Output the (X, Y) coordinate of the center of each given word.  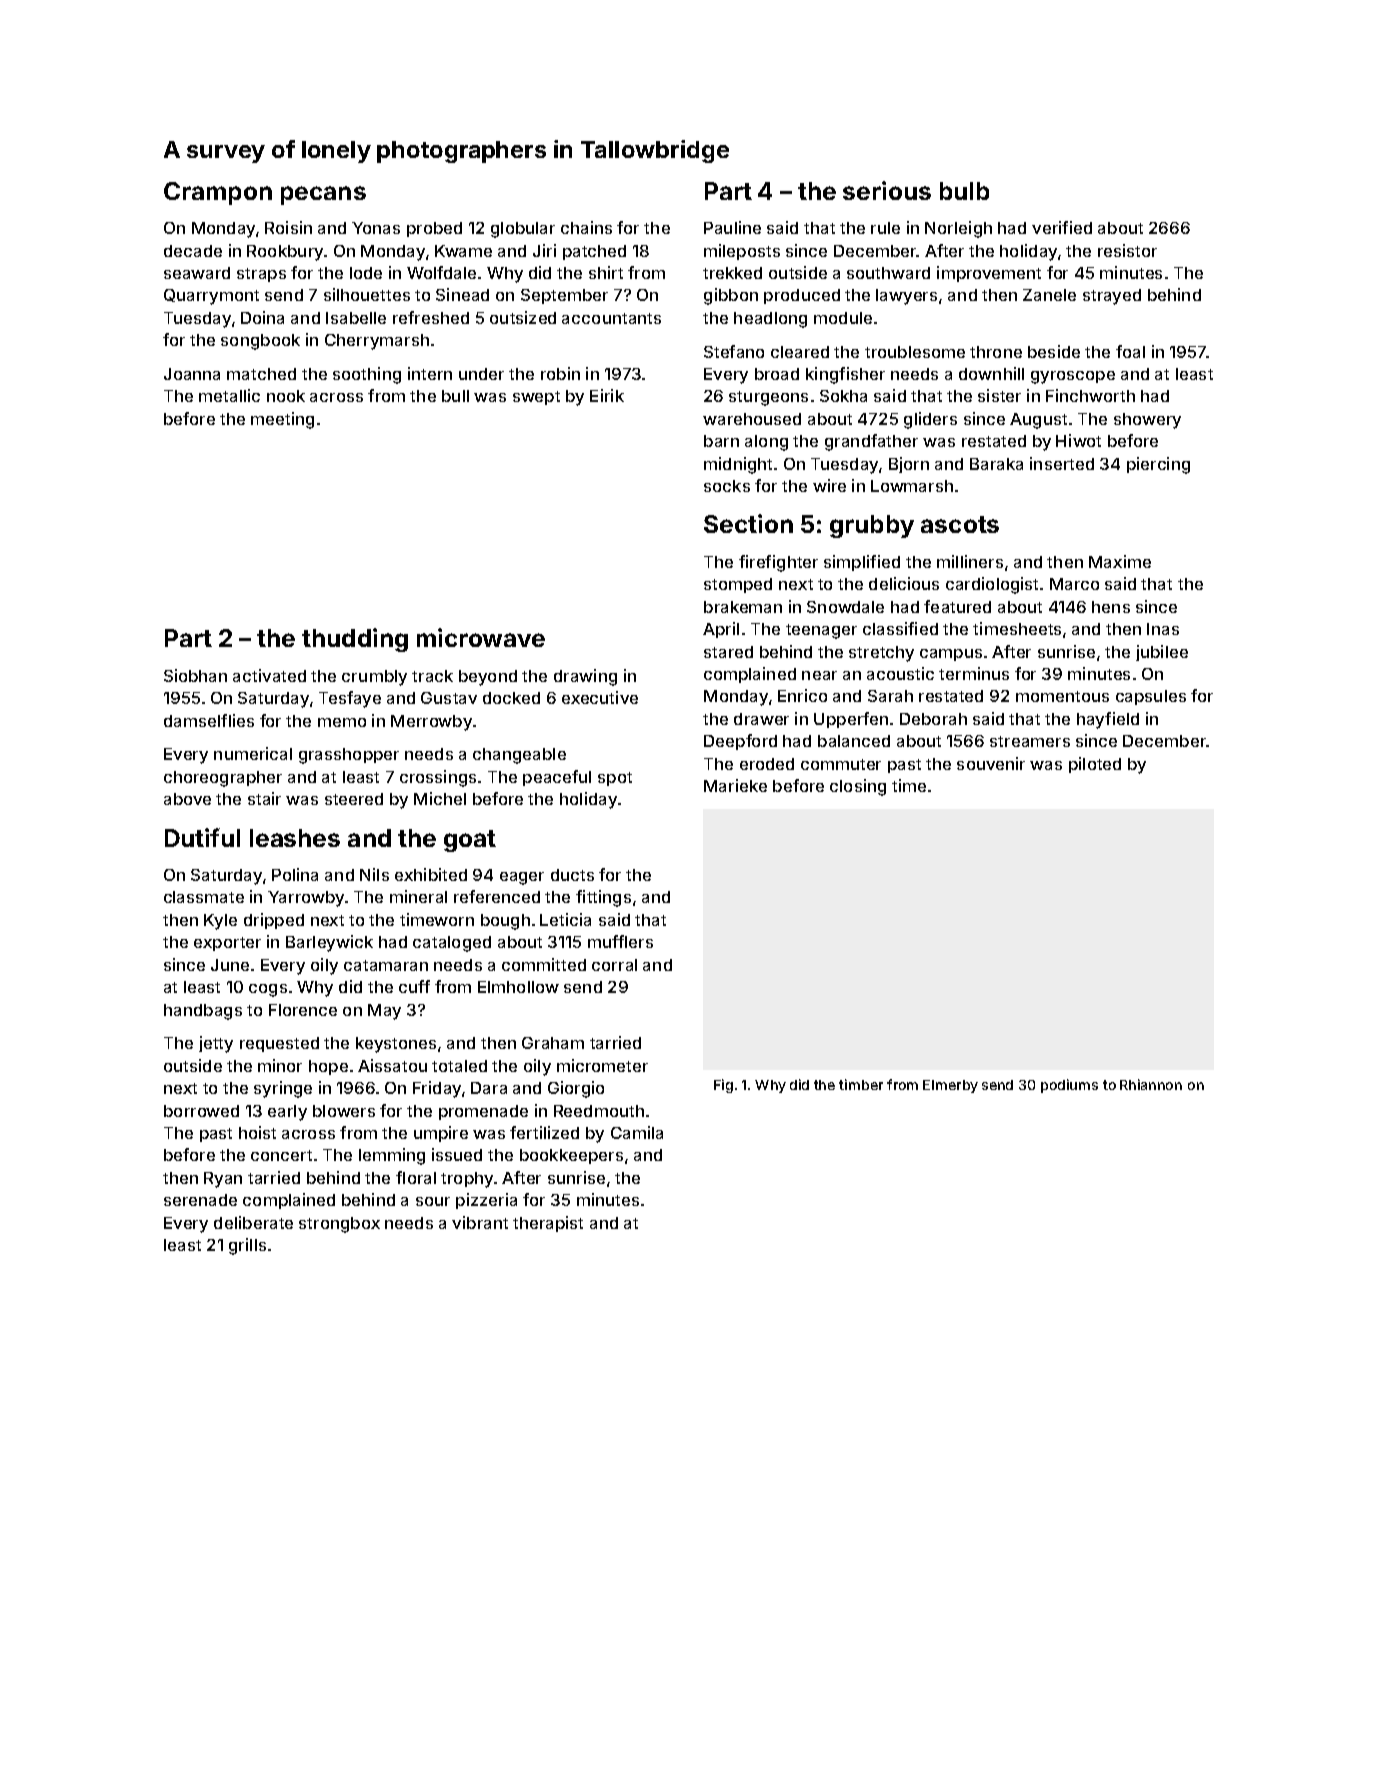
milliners (970, 561)
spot (615, 779)
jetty (216, 1044)
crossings (438, 778)
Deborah (933, 719)
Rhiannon (1151, 1084)
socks (727, 486)
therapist (548, 1224)
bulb (964, 191)
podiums (1069, 1086)
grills (247, 1246)
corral (614, 965)
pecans (323, 195)
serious (887, 190)
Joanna (192, 374)
